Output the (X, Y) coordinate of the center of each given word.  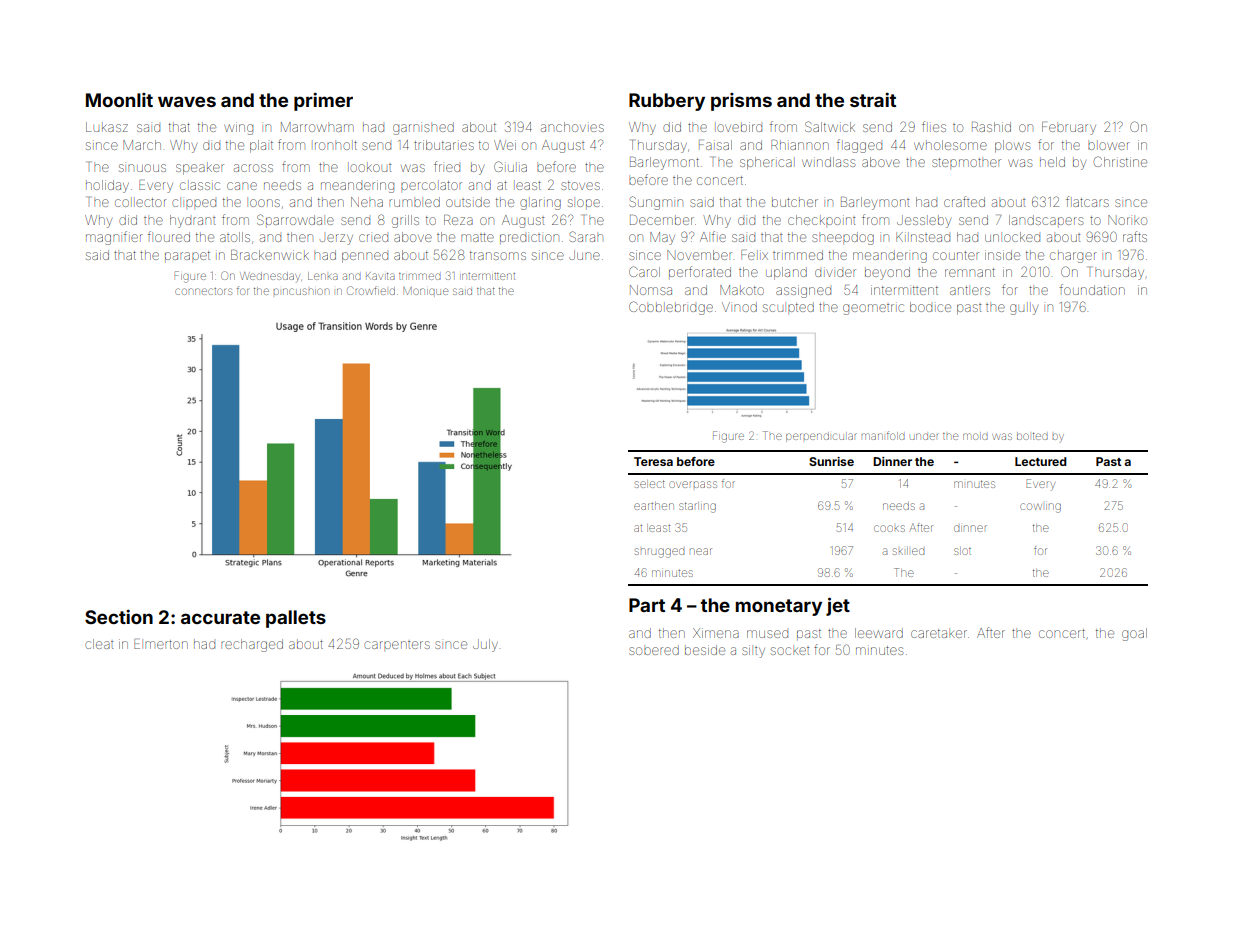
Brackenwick (270, 255)
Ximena (716, 633)
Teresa (653, 461)
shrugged (659, 553)
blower (1109, 146)
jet (838, 607)
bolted (1032, 436)
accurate (220, 617)
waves (187, 101)
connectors (203, 291)
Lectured (1041, 461)
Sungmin (656, 203)
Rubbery (667, 102)
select (650, 484)
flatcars (1087, 201)
